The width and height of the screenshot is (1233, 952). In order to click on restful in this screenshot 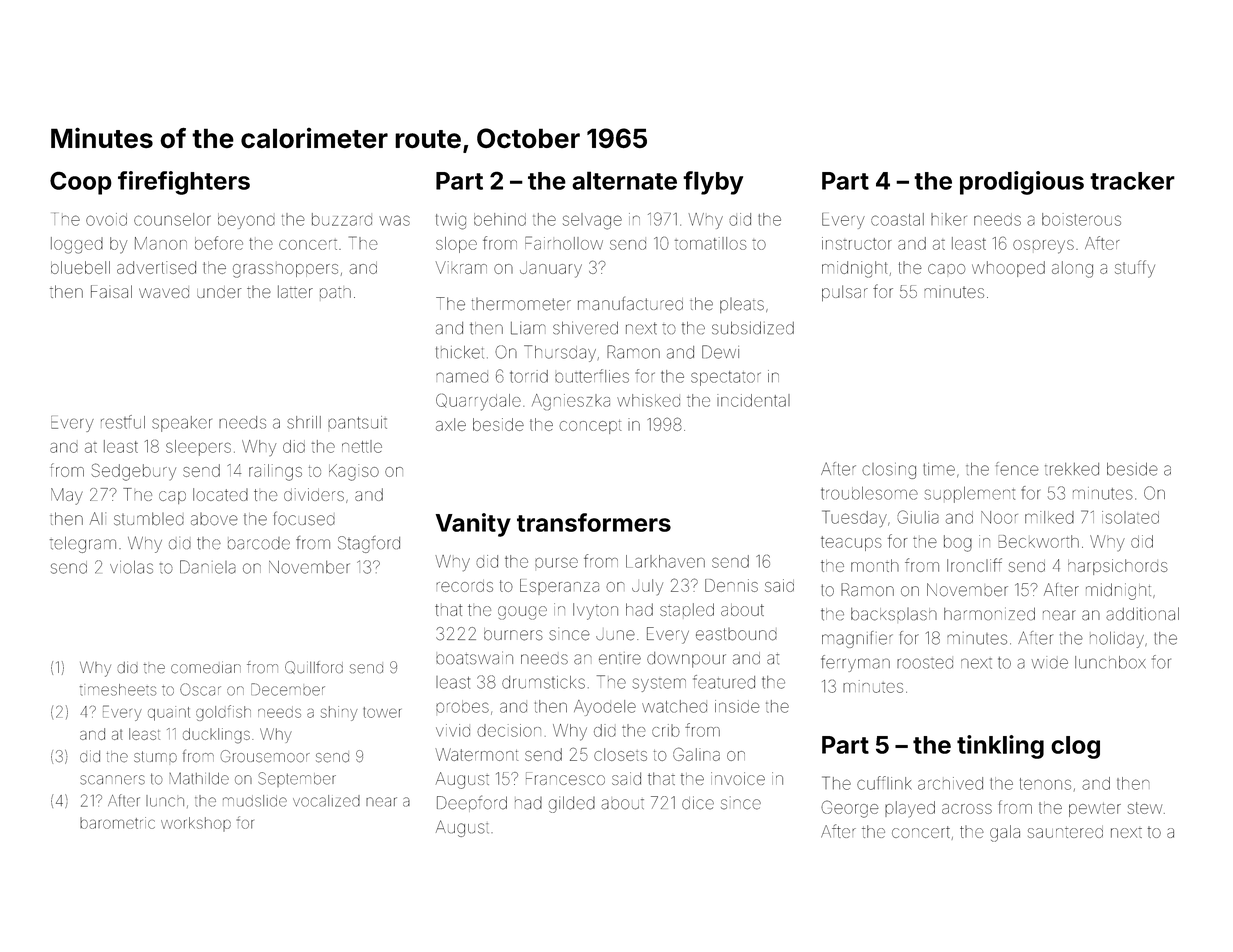, I will do `click(123, 422)`.
